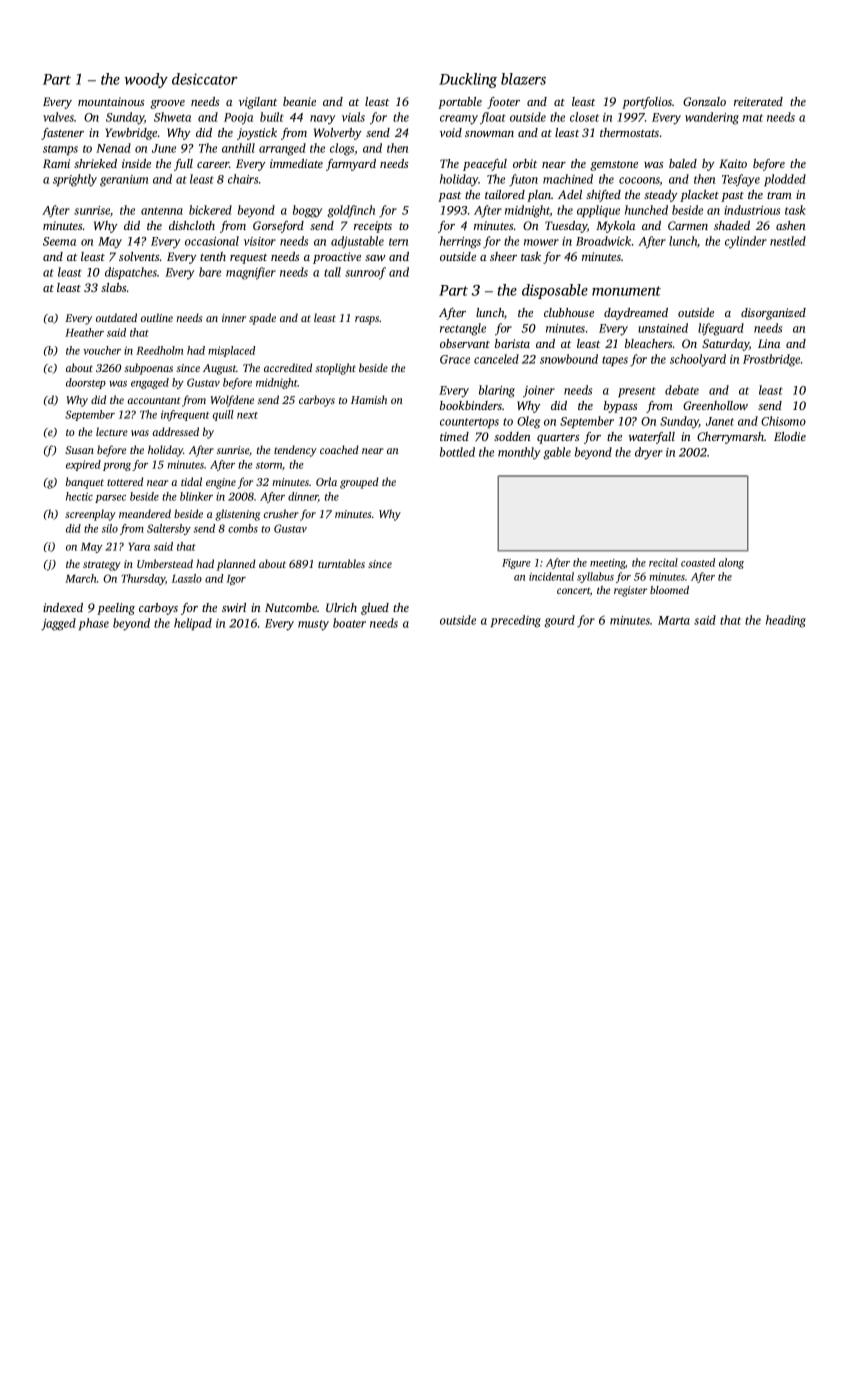 The width and height of the screenshot is (849, 1400). Describe the element at coordinates (523, 79) in the screenshot. I see `blazers` at that location.
